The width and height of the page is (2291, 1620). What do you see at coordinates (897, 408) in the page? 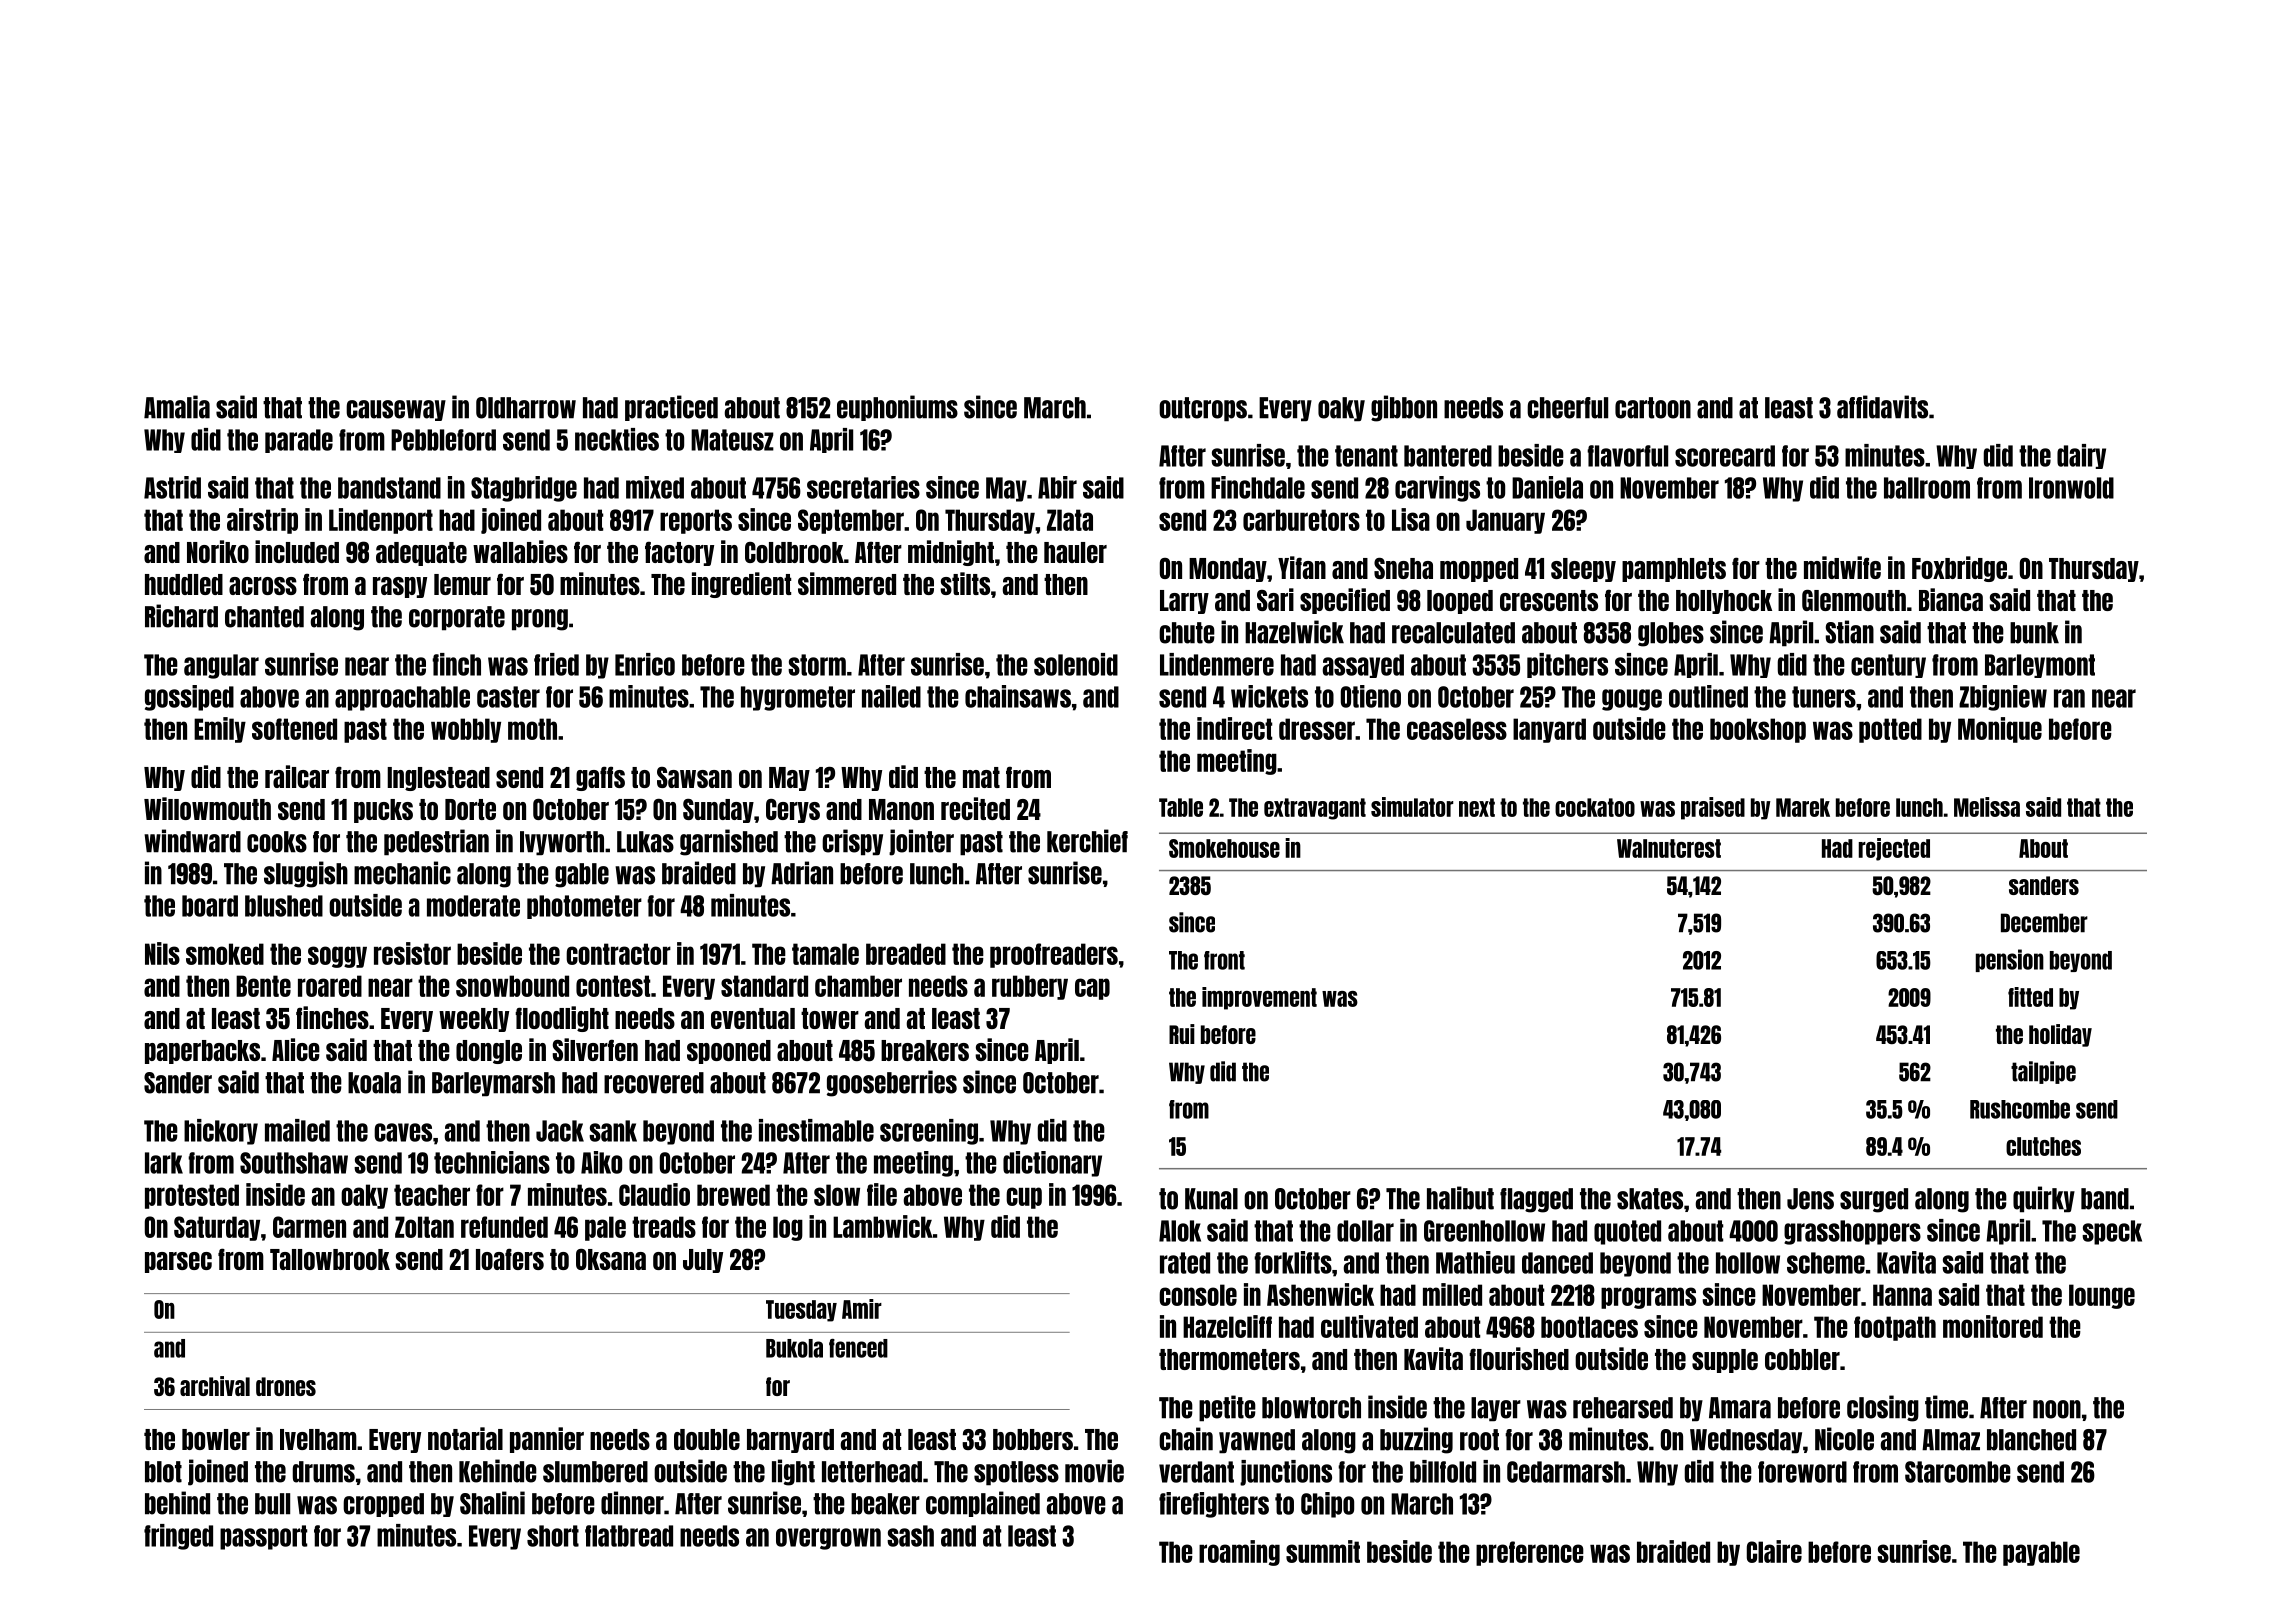
I see `euphoniums` at bounding box center [897, 408].
